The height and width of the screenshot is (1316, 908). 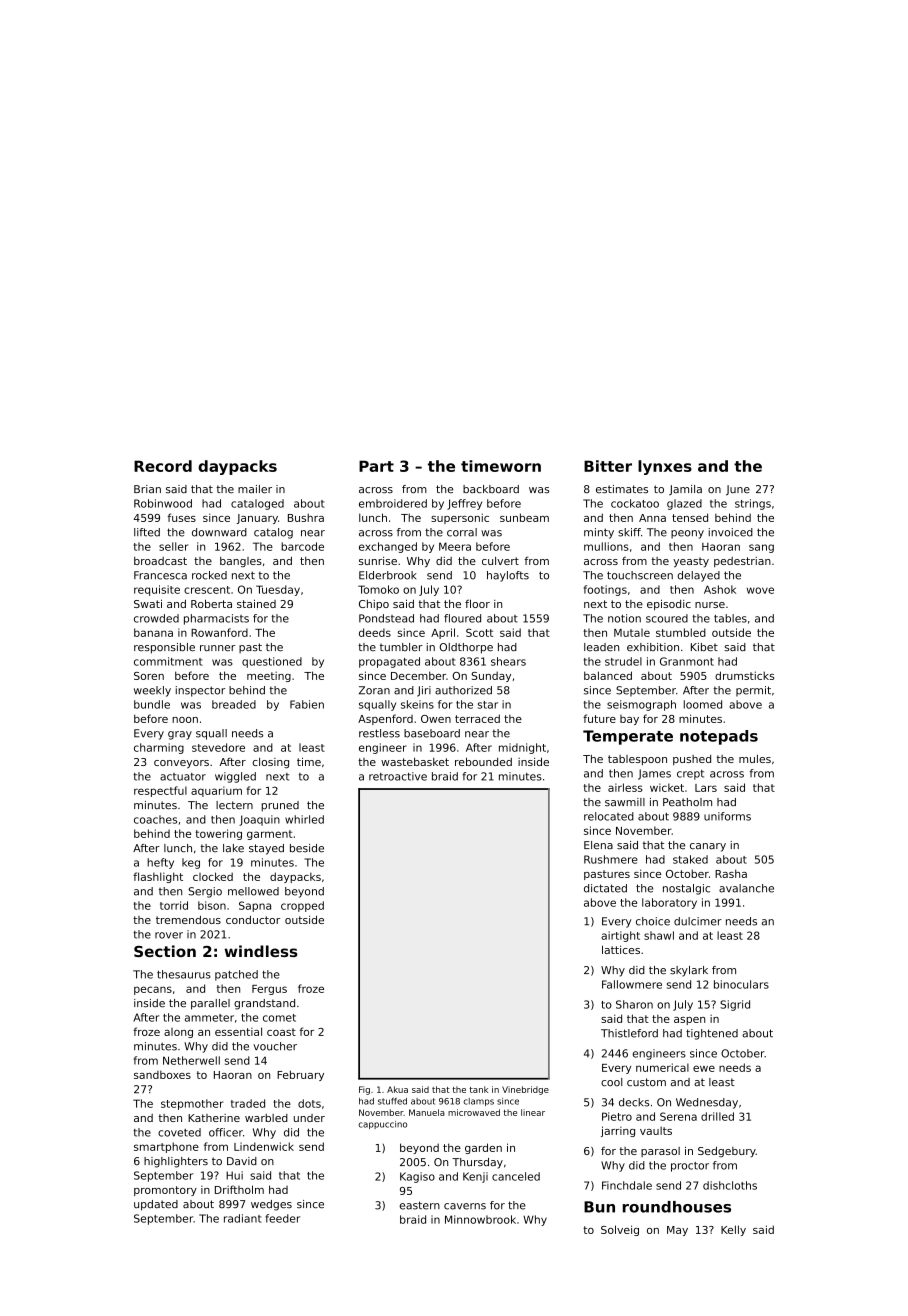 What do you see at coordinates (398, 776) in the screenshot?
I see `retroactive` at bounding box center [398, 776].
